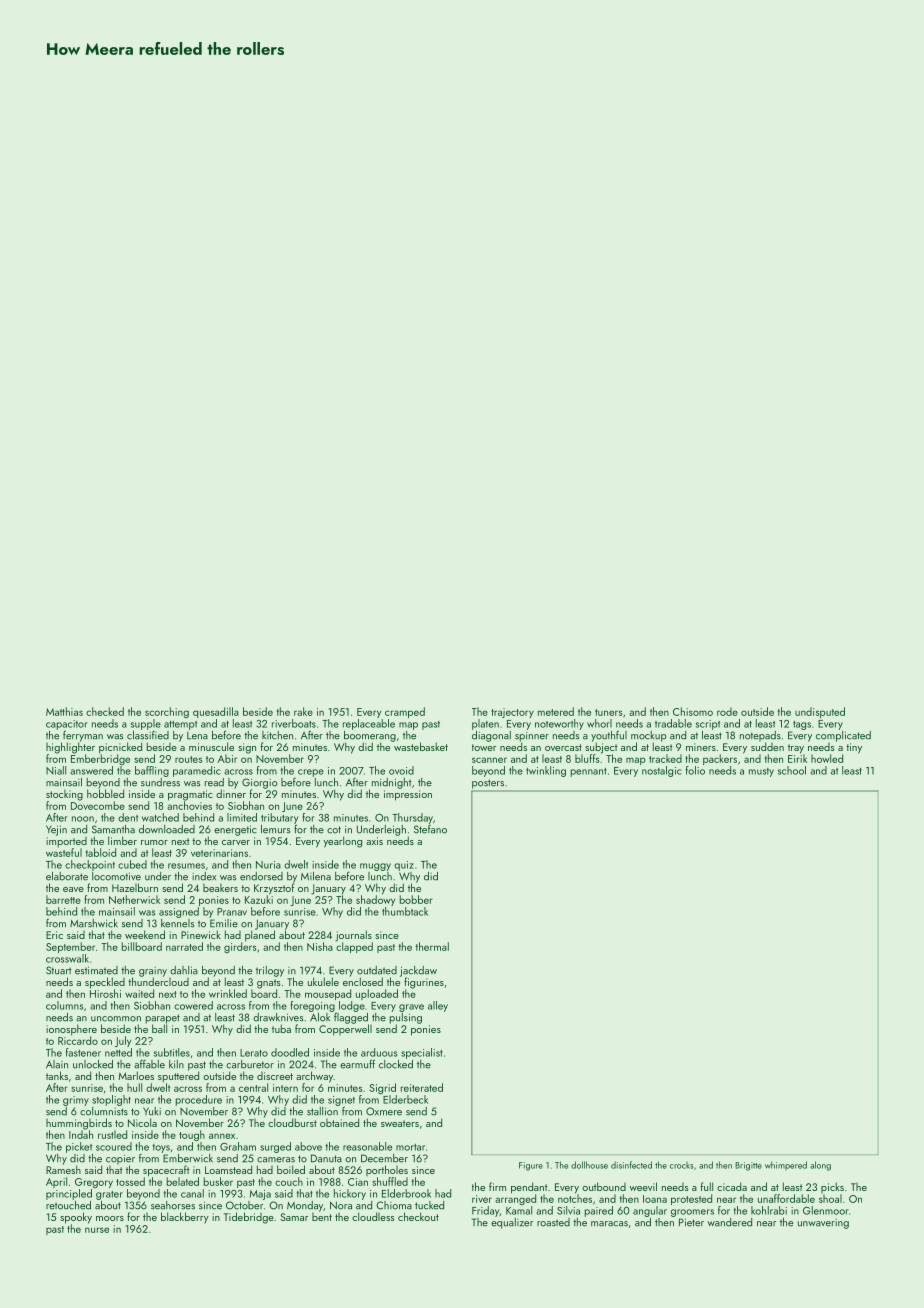 This image has width=924, height=1308. I want to click on howled, so click(827, 758).
